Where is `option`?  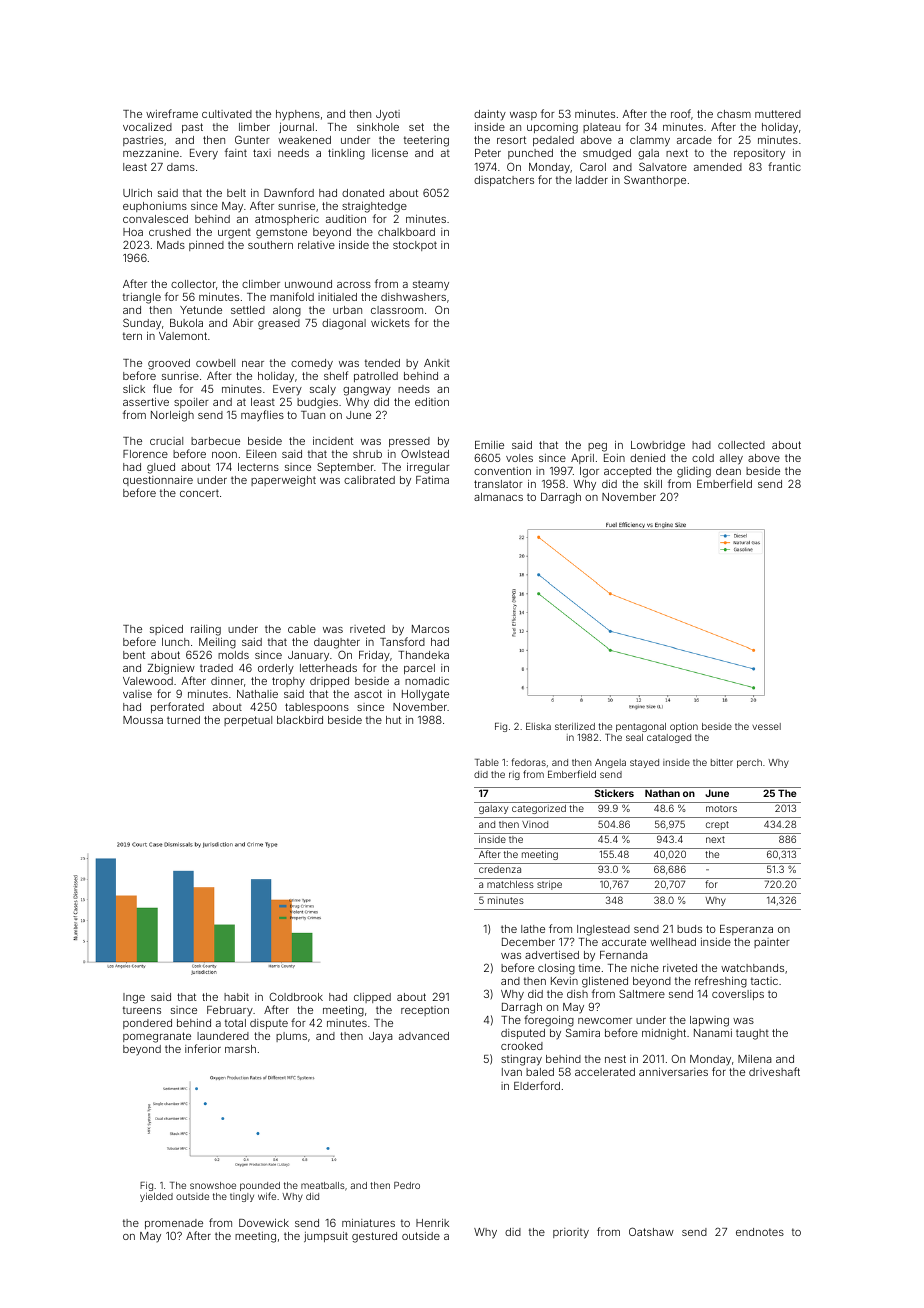
option is located at coordinates (684, 727).
